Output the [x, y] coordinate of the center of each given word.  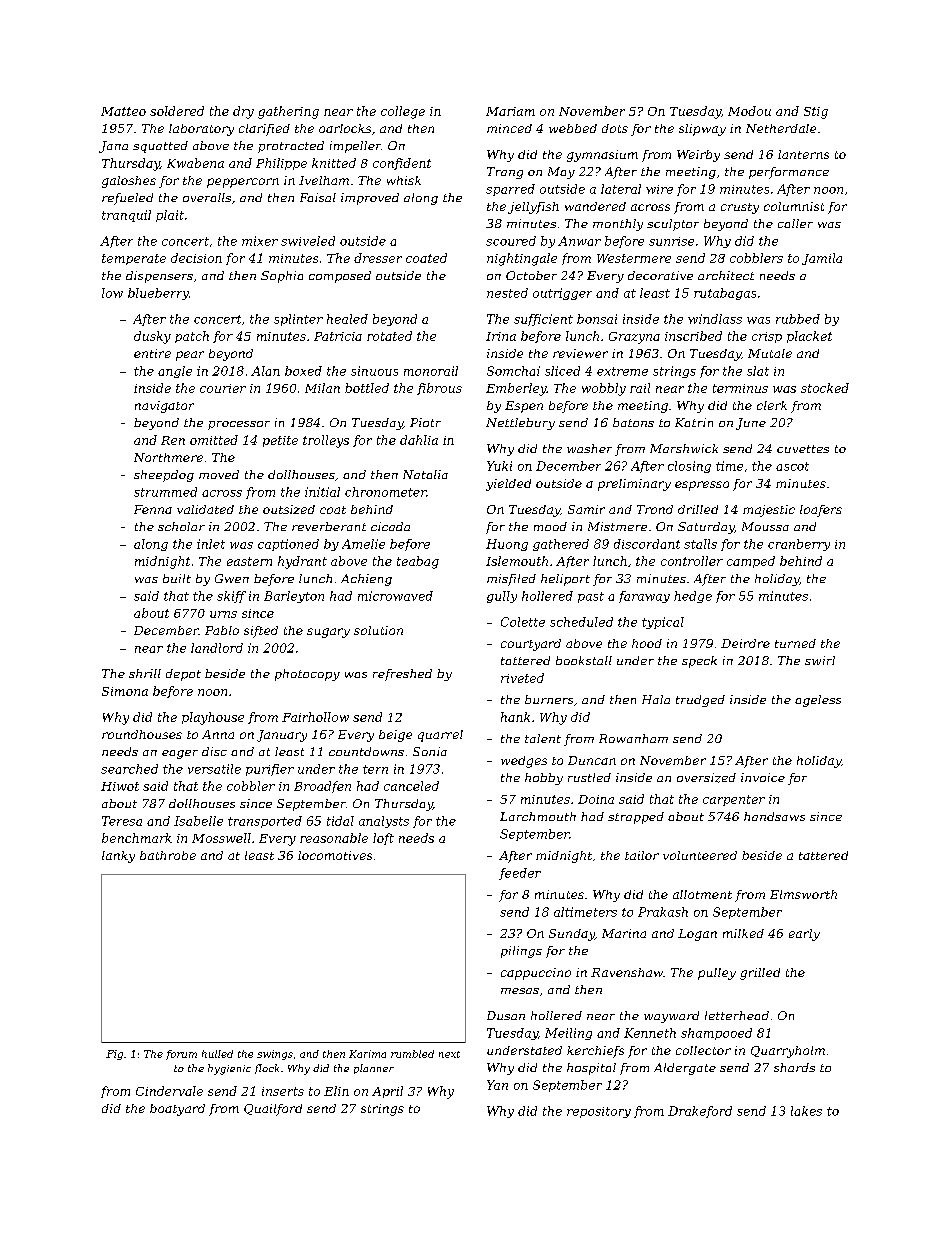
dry [243, 112]
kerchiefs [595, 1052]
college [403, 112]
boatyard [177, 1110]
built [177, 578]
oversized [706, 778]
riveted [522, 678]
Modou [749, 111]
